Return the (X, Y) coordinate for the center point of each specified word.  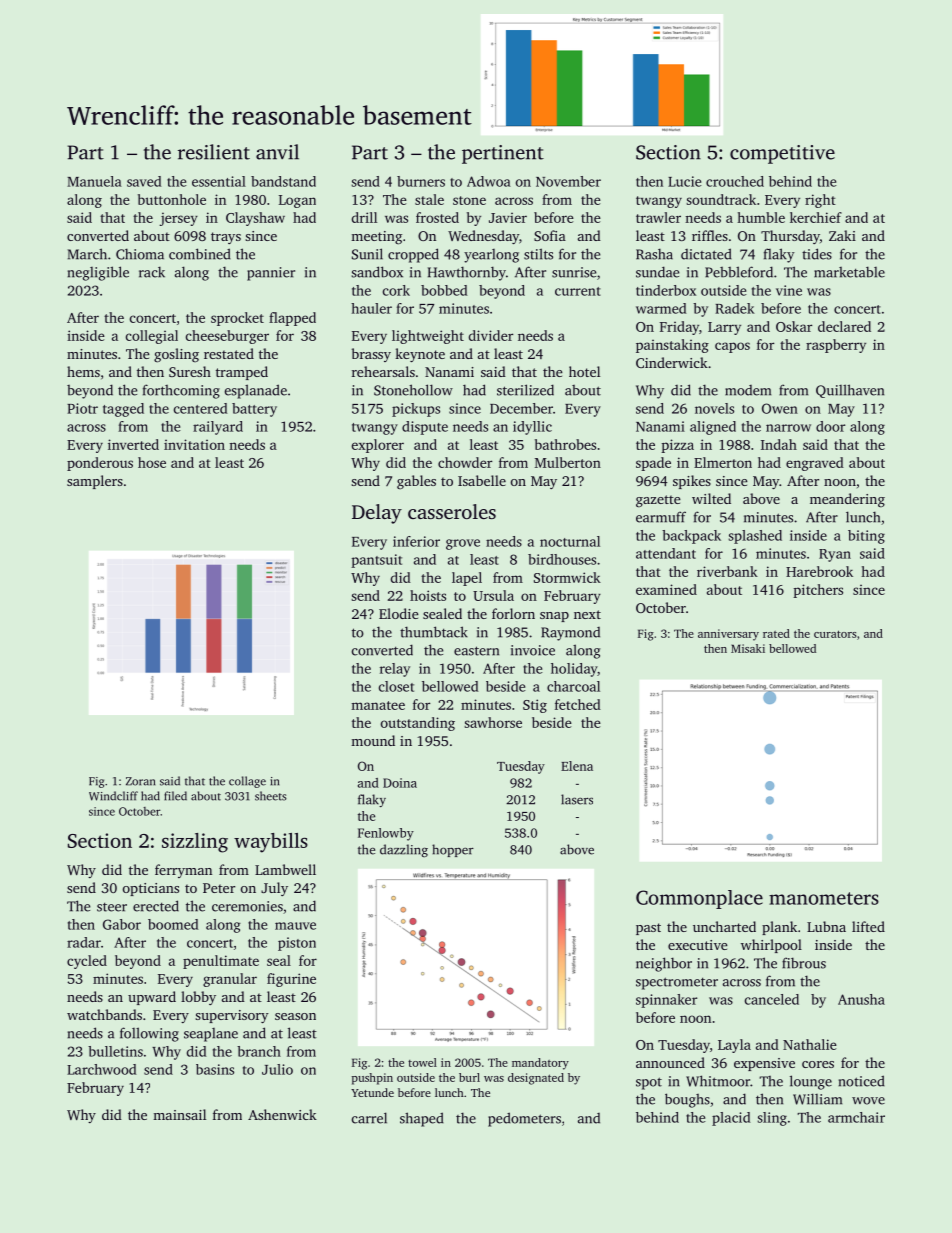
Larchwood (102, 1069)
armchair (856, 1117)
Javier (508, 218)
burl (469, 1077)
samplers (95, 482)
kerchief (816, 217)
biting (866, 537)
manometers (824, 898)
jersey (178, 219)
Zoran (140, 781)
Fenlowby (386, 834)
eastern (476, 651)
